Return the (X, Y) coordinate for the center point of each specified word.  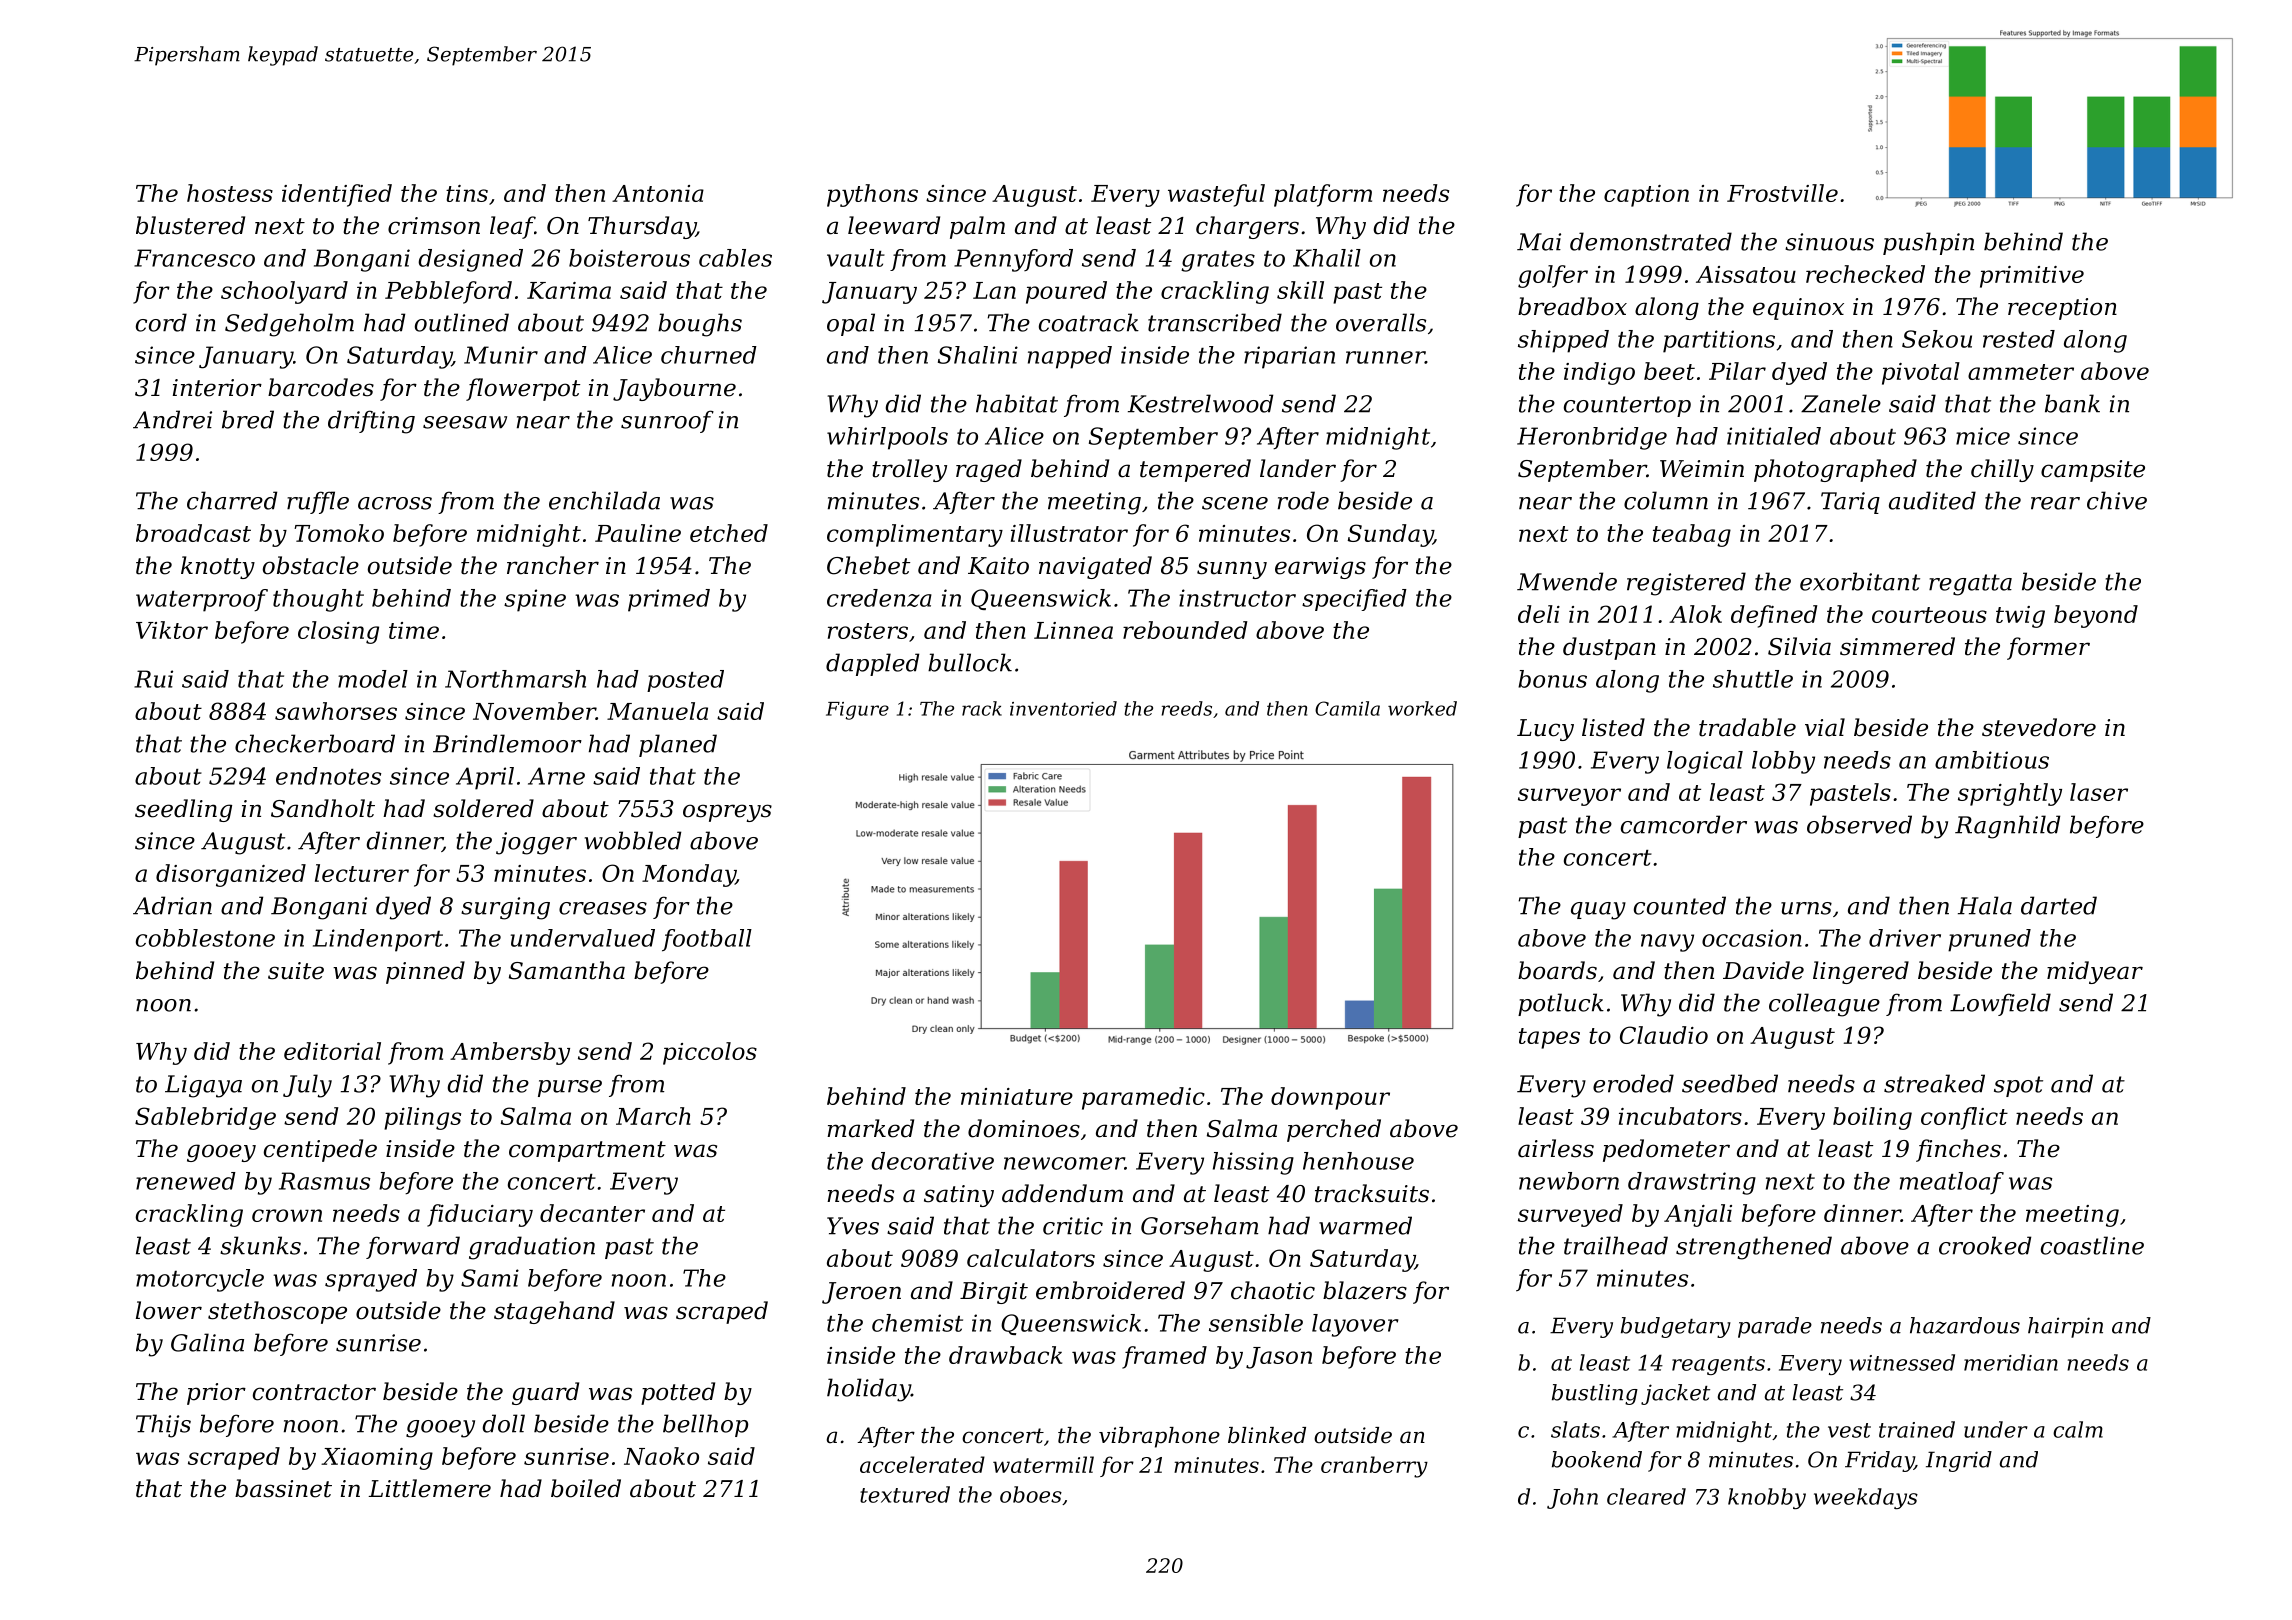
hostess (230, 193)
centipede (320, 1150)
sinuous (1829, 242)
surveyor (1569, 797)
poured (1066, 292)
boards (1557, 970)
